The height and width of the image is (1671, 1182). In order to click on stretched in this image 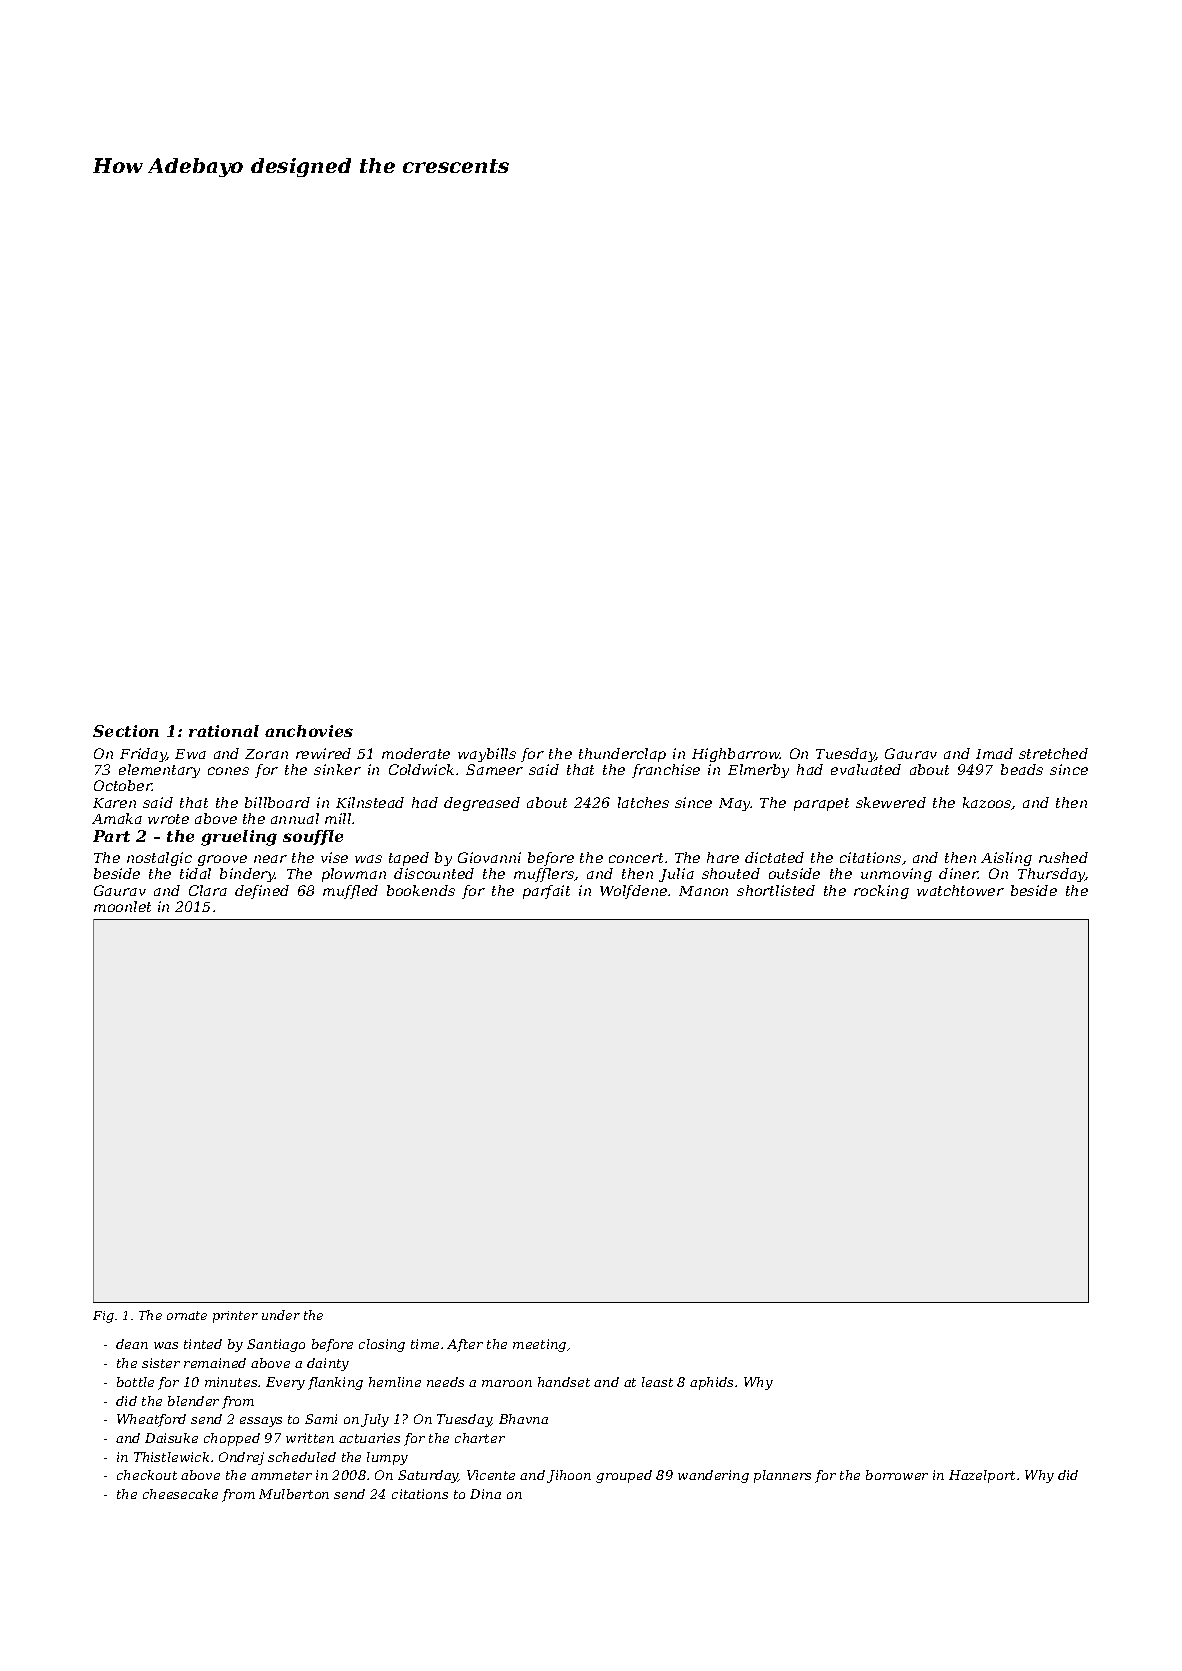, I will do `click(1053, 753)`.
